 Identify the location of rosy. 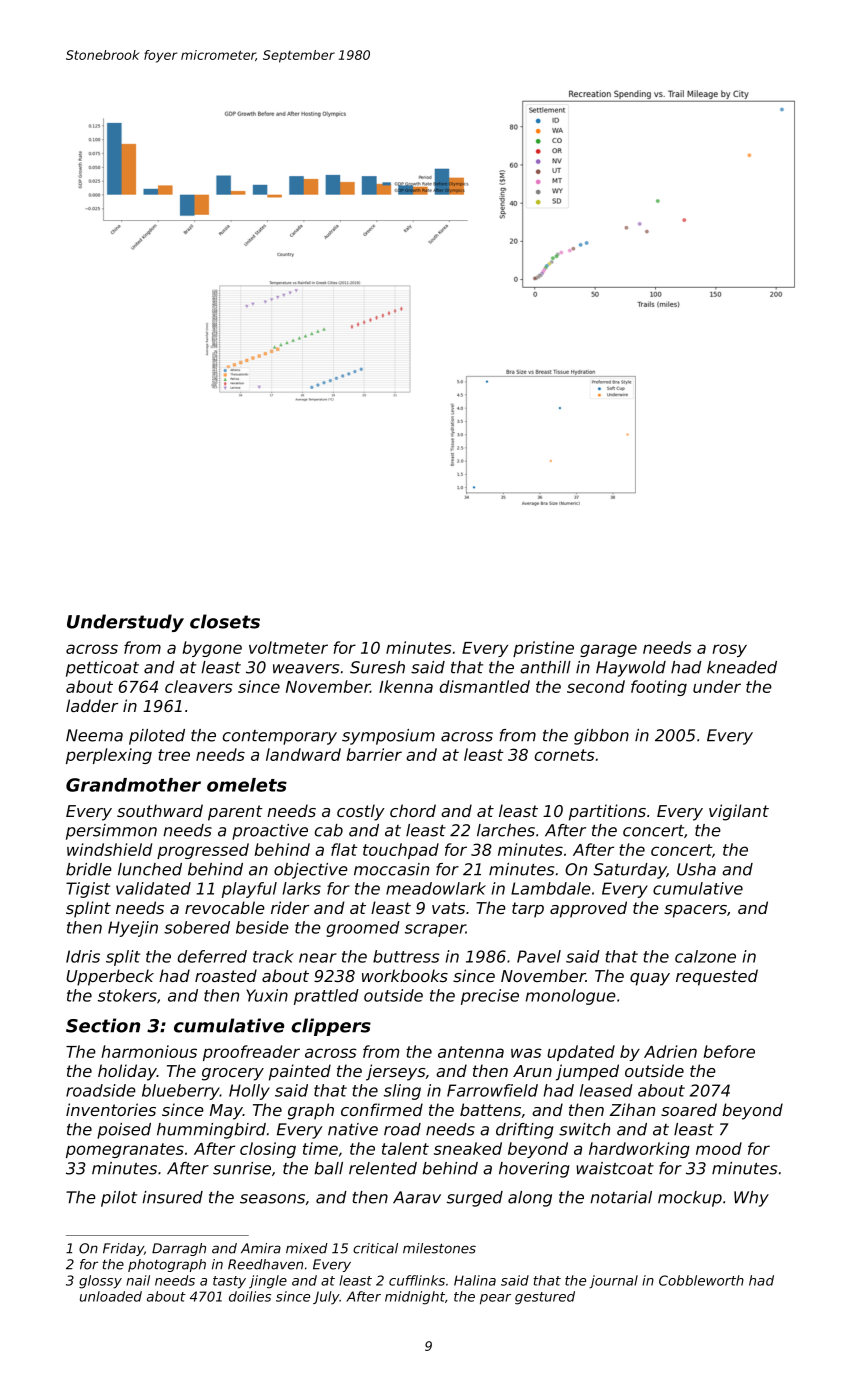
(729, 650).
